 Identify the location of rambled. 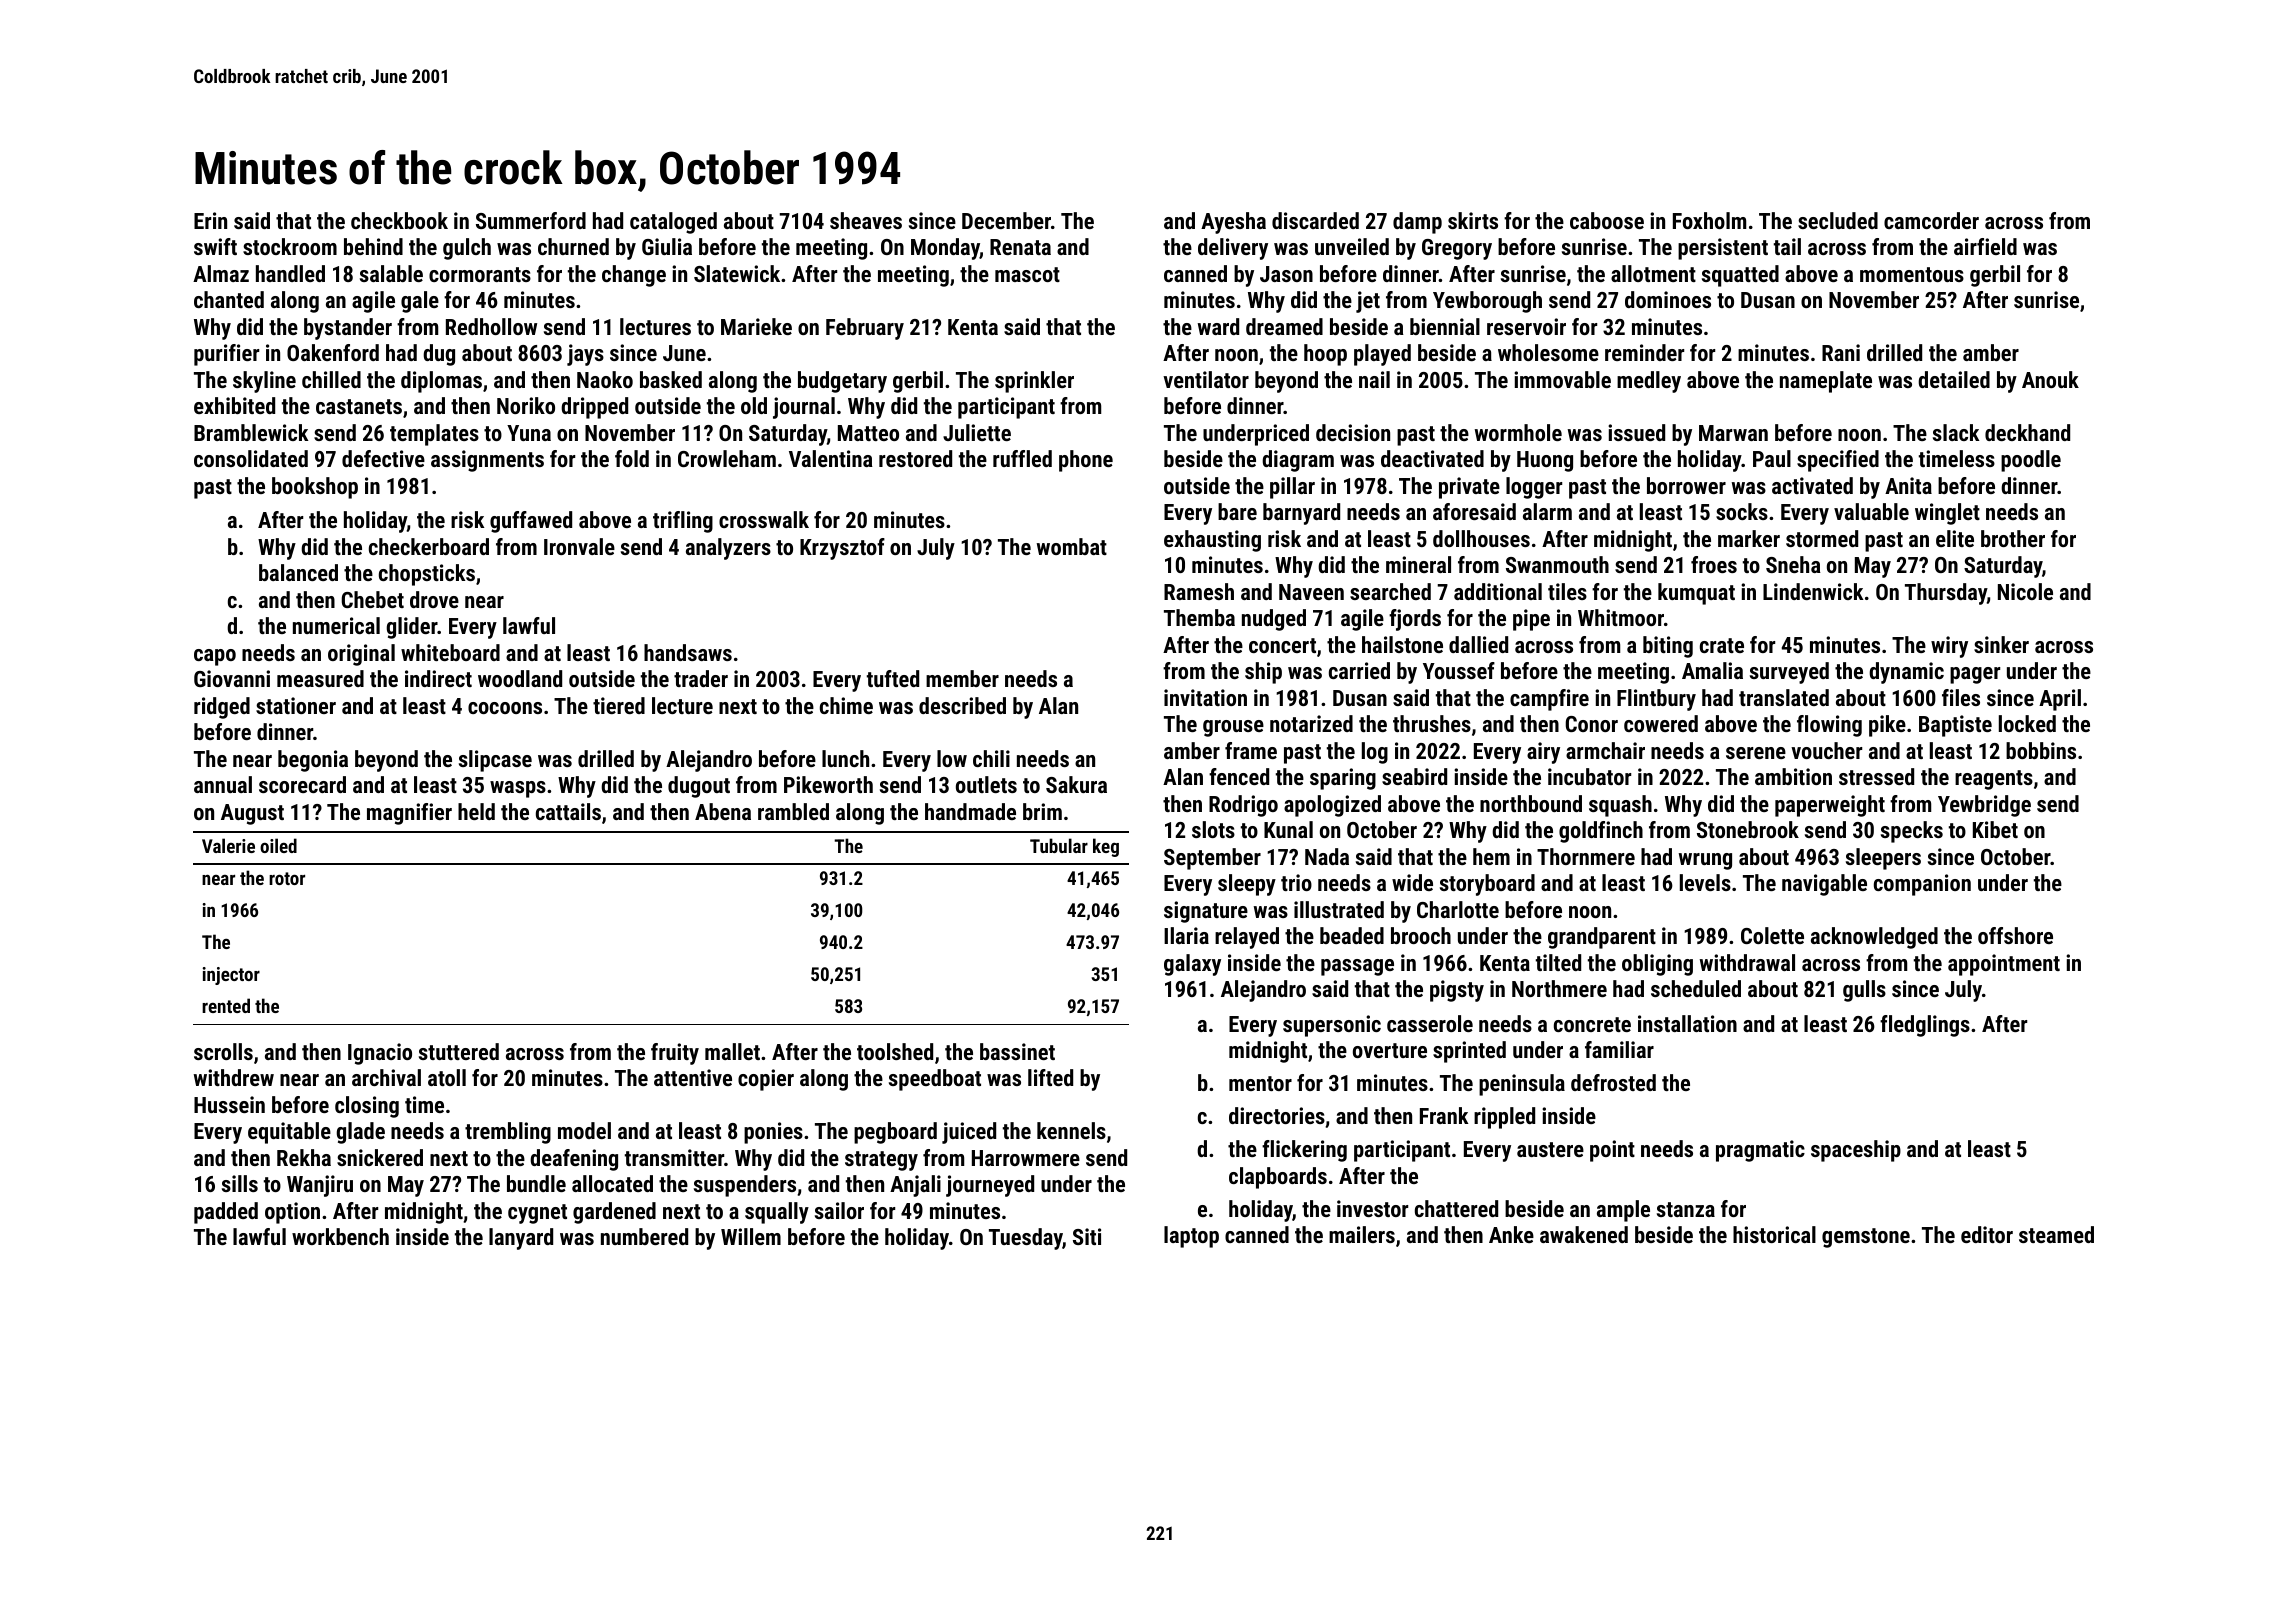
(793, 811).
